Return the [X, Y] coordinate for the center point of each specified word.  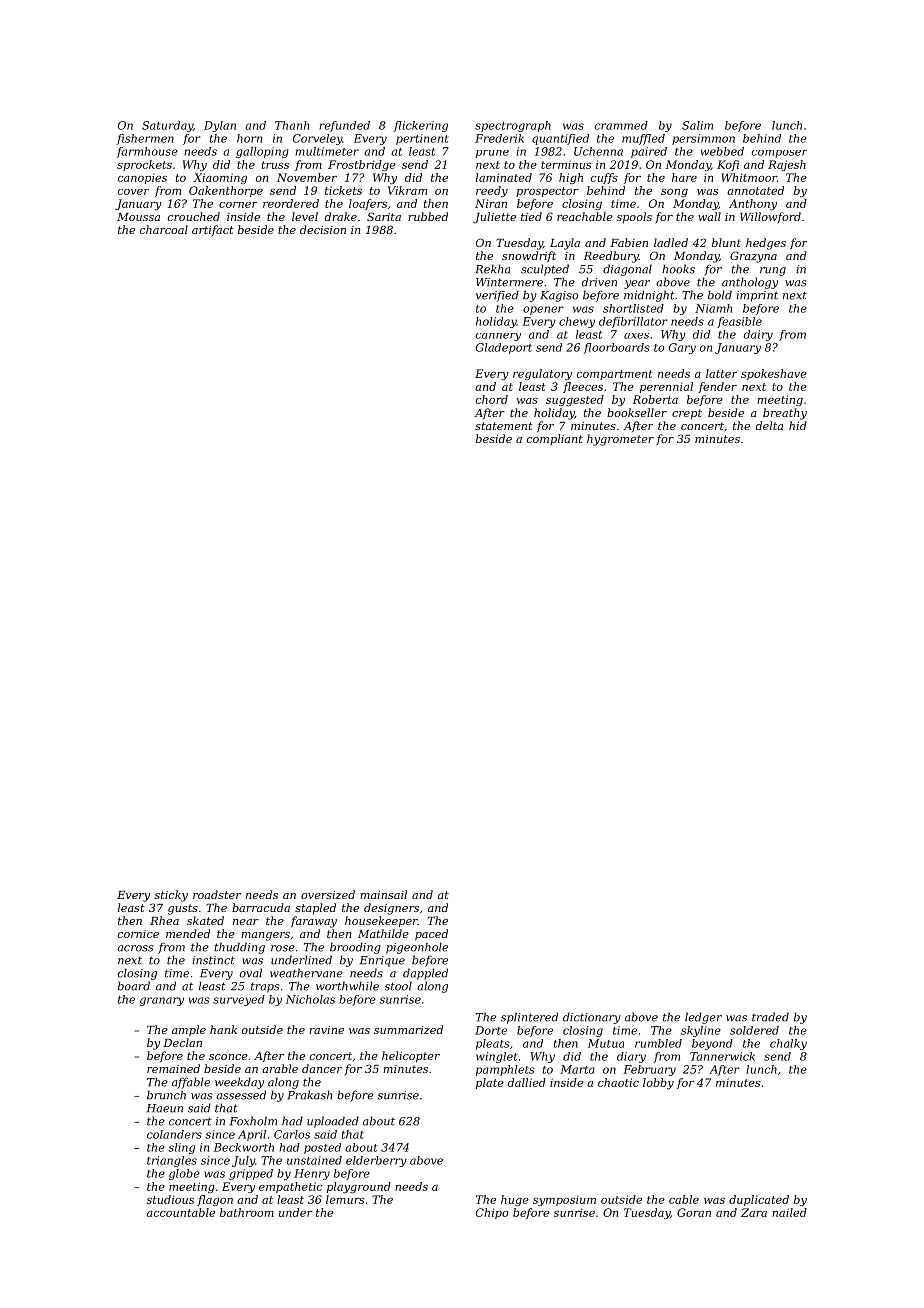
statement [504, 426]
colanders [174, 1134]
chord [492, 399]
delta [769, 425]
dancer [322, 1068]
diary [631, 1057]
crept [687, 414]
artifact [213, 230]
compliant [555, 439]
